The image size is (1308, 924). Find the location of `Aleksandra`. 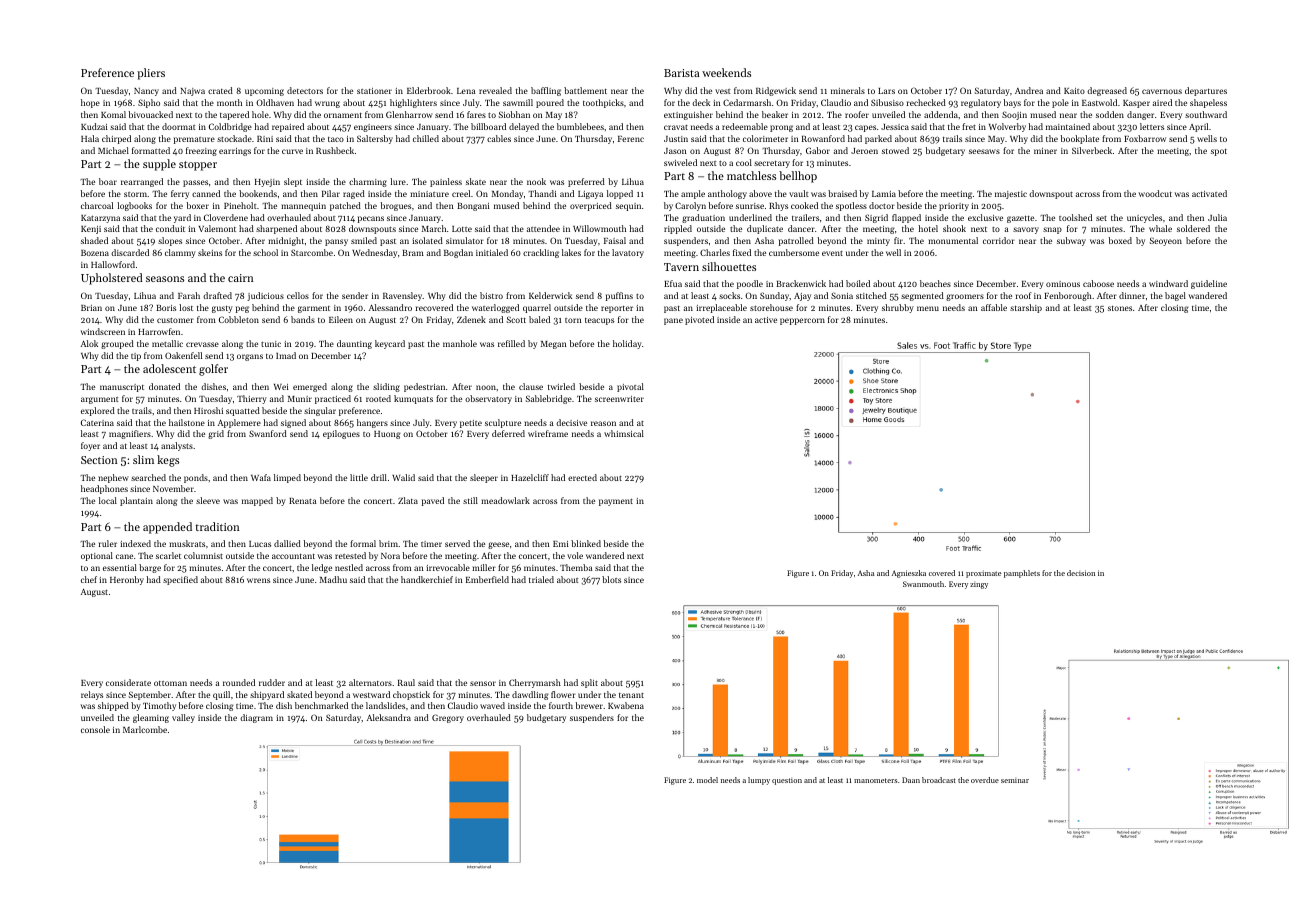

Aleksandra is located at coordinates (389, 717).
